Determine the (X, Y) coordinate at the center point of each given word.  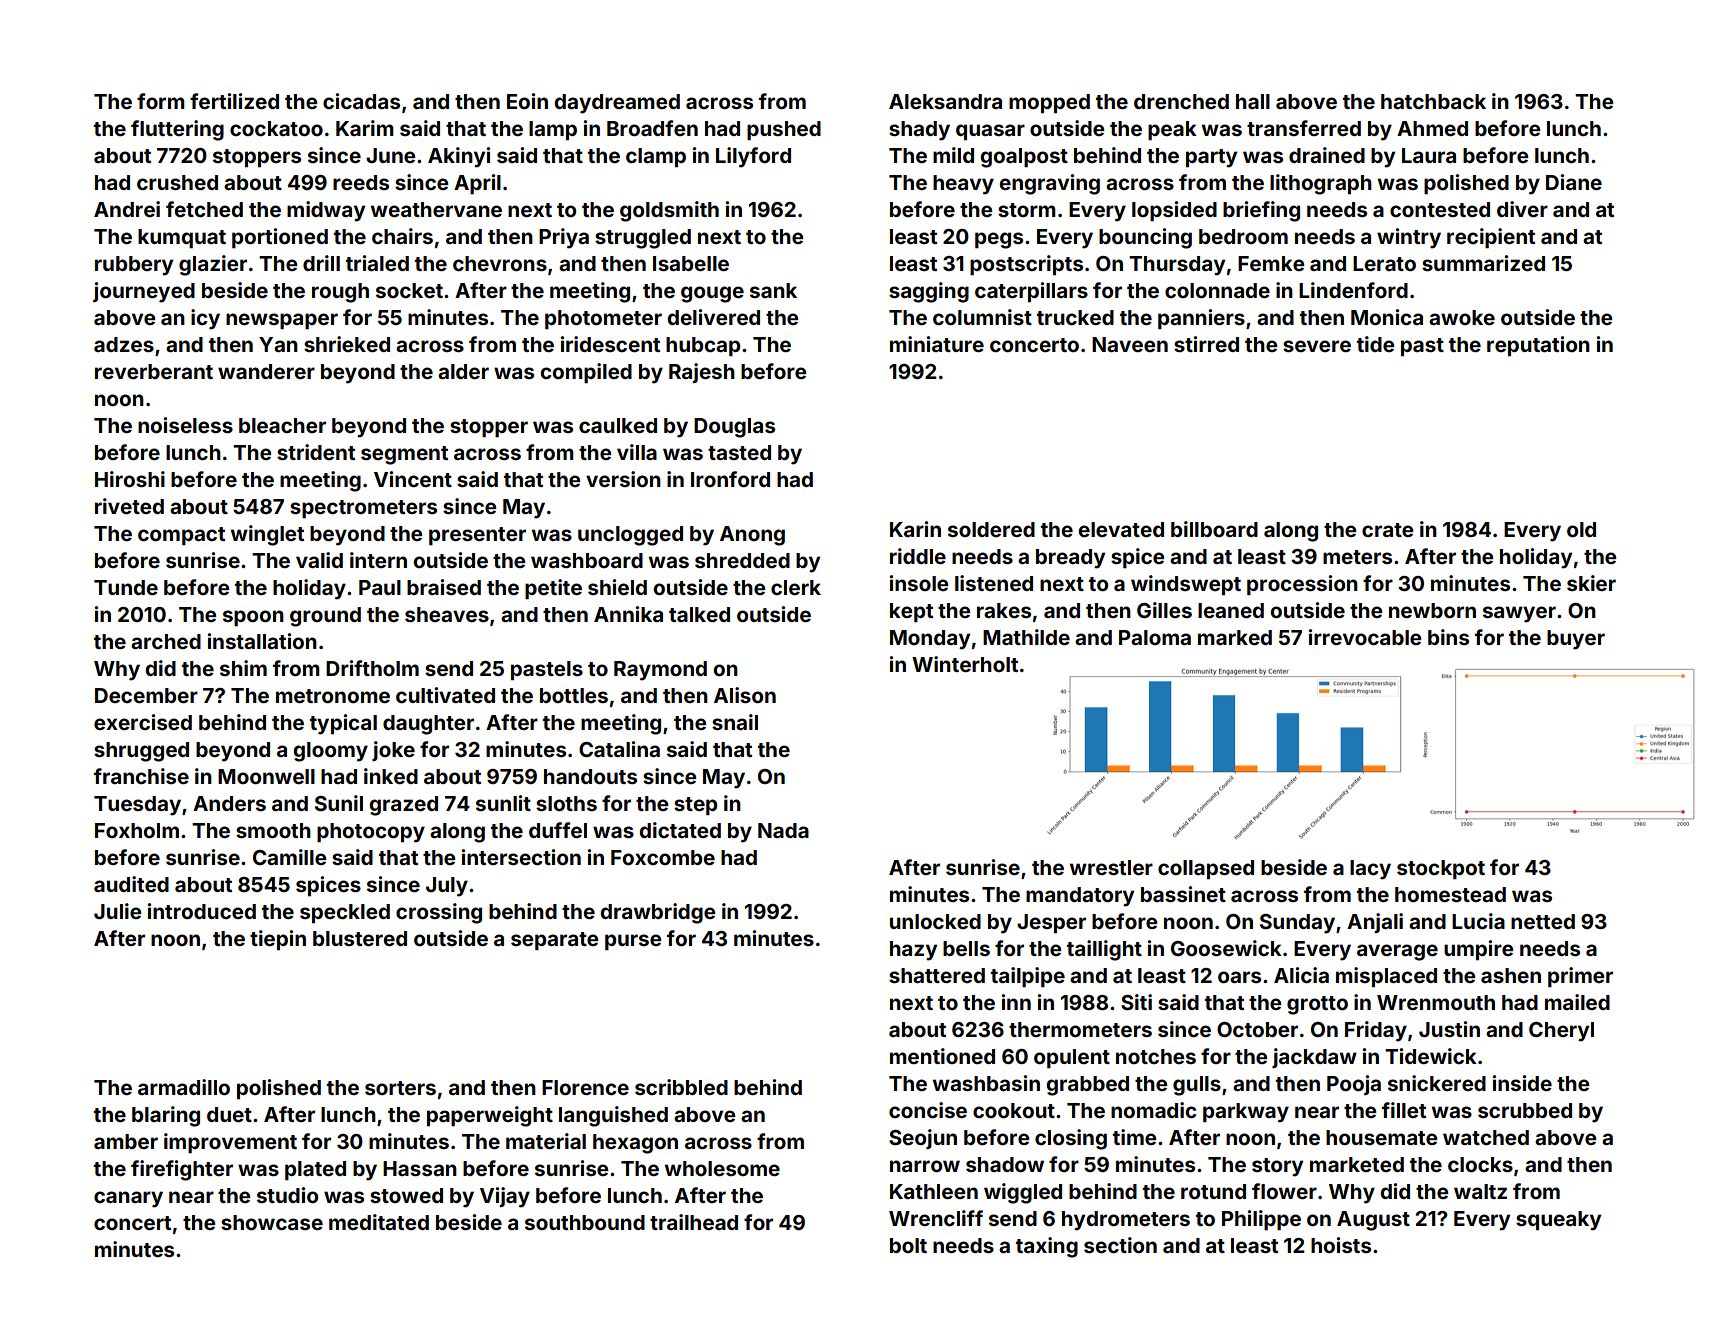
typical (343, 724)
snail (735, 722)
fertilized (234, 101)
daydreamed (617, 104)
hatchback (1433, 101)
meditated (379, 1222)
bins (1448, 637)
